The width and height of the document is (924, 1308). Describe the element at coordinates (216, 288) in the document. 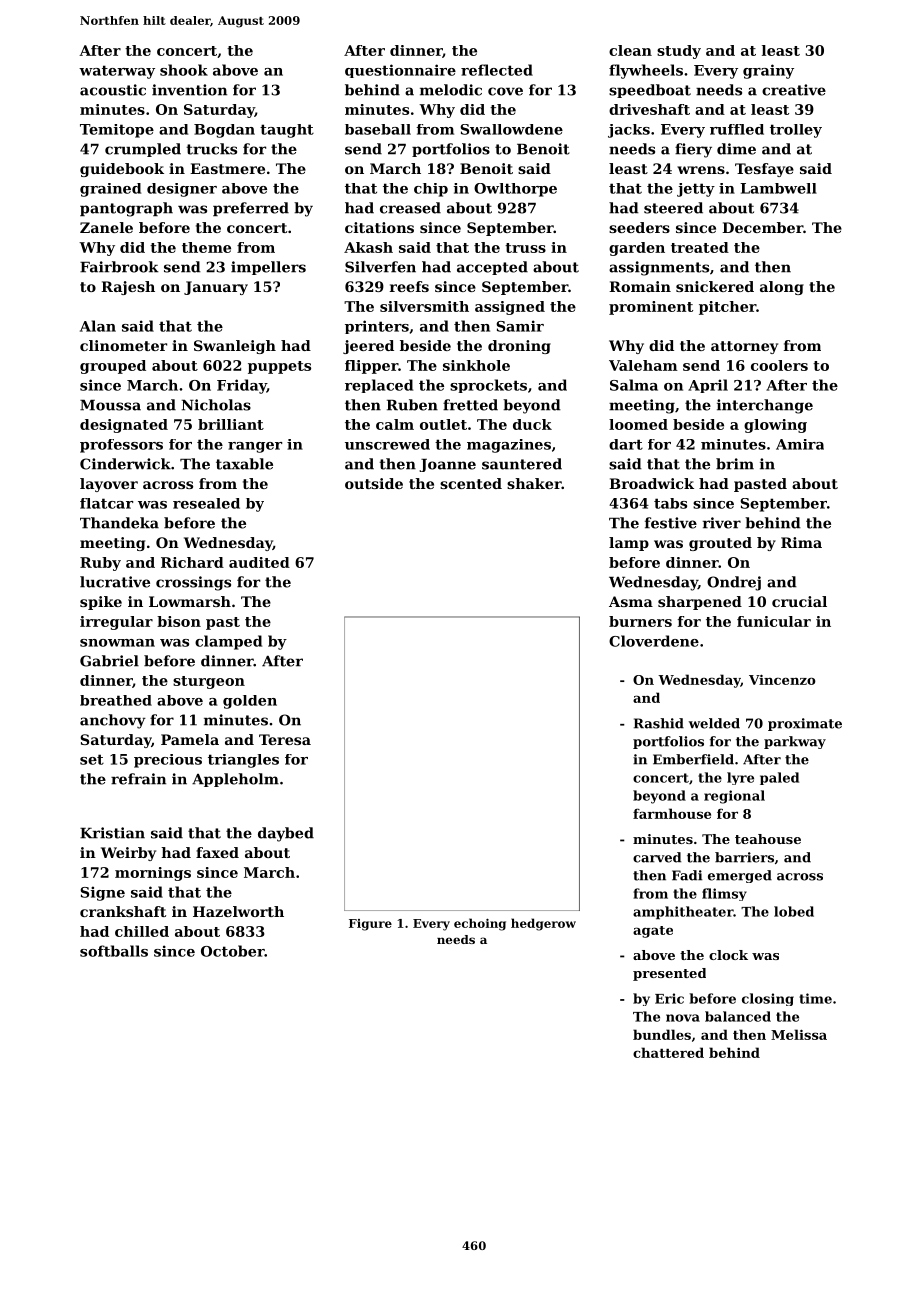

I see `January` at that location.
